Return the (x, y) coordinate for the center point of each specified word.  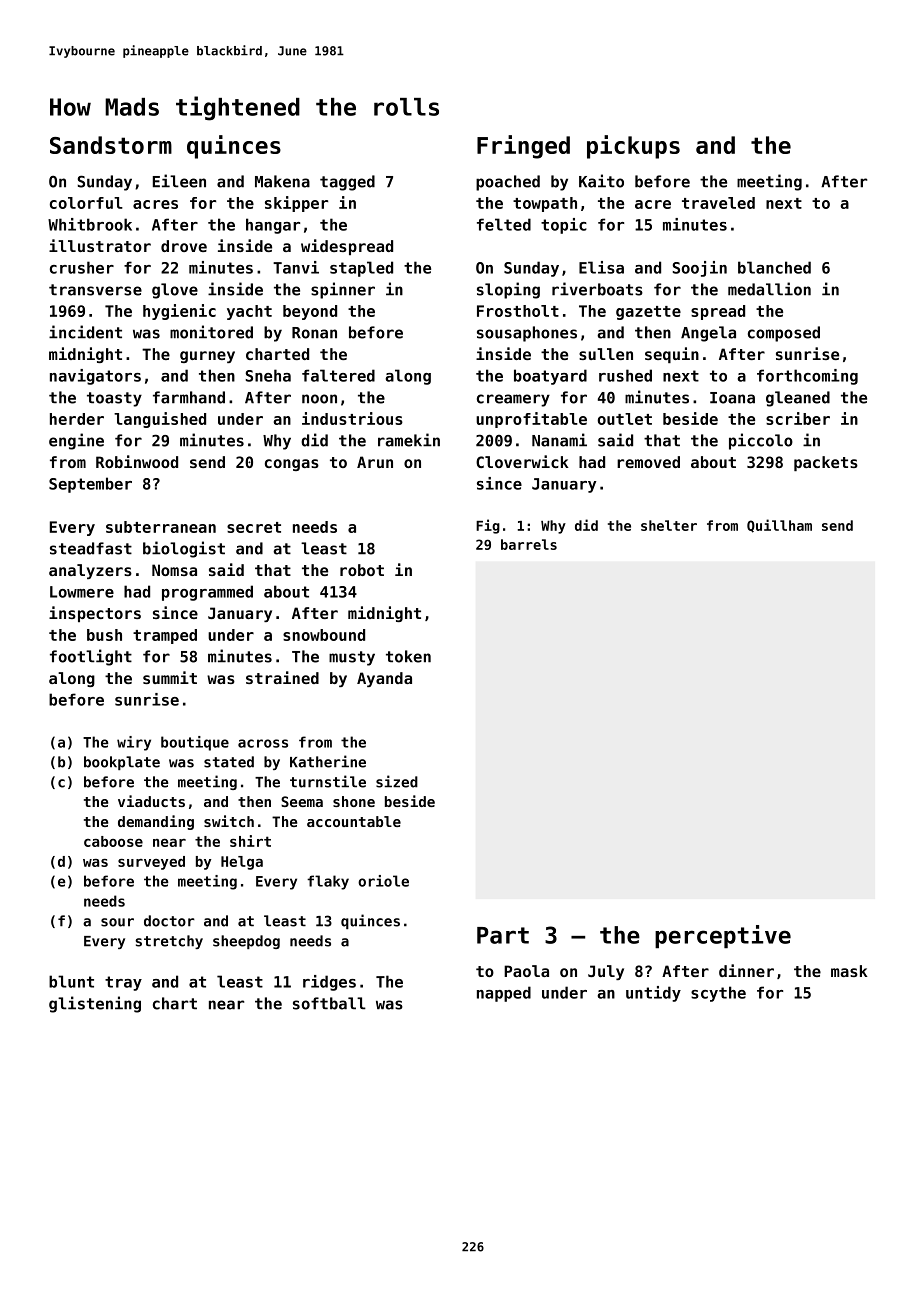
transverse (95, 290)
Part (503, 935)
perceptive (723, 937)
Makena (282, 181)
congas (292, 465)
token (408, 656)
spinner (343, 290)
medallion (769, 289)
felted (504, 224)
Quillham (779, 526)
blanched (774, 267)
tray (123, 983)
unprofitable (531, 420)
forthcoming (807, 377)
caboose (113, 841)
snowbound (324, 635)
